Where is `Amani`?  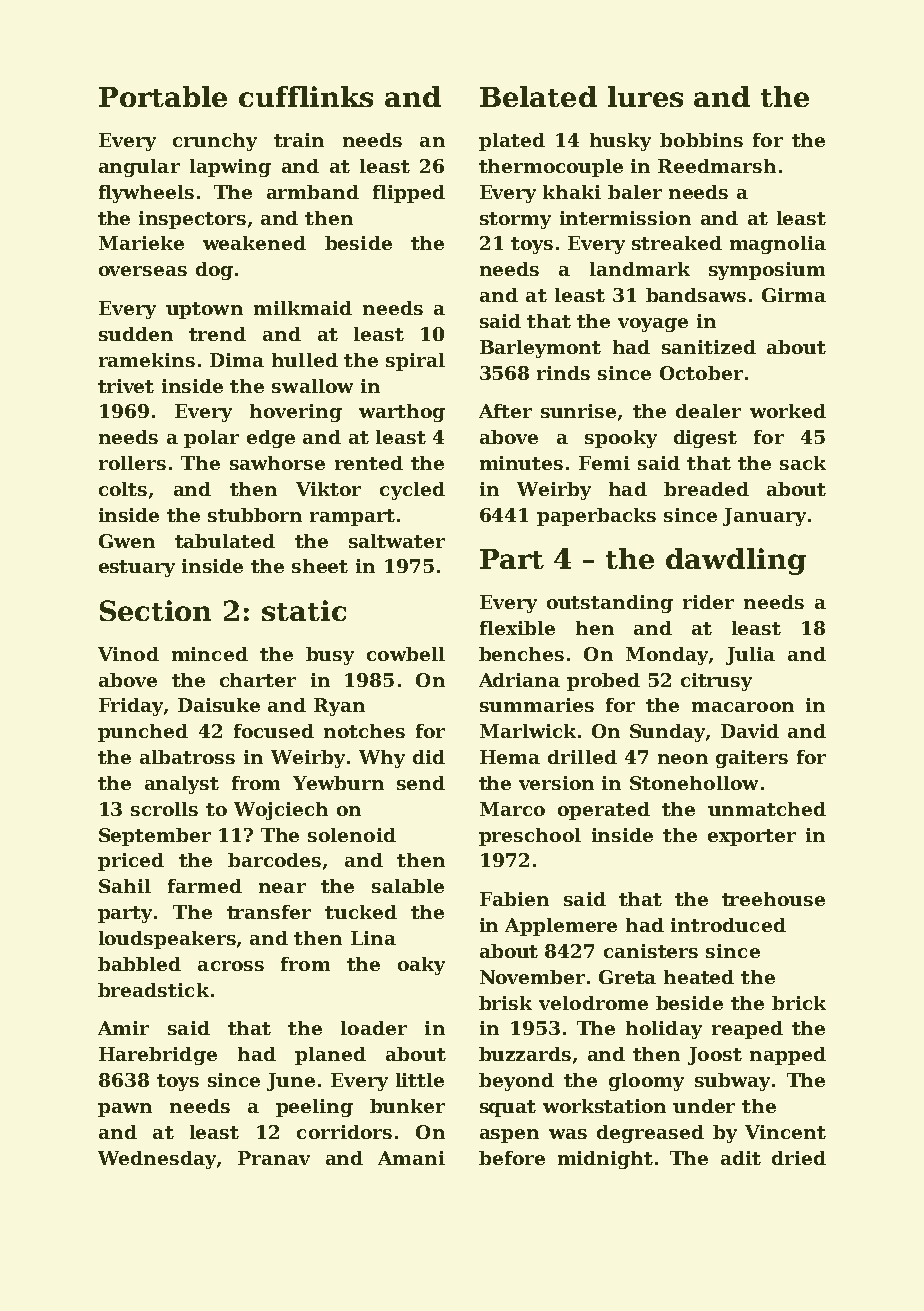 Amani is located at coordinates (411, 1158).
